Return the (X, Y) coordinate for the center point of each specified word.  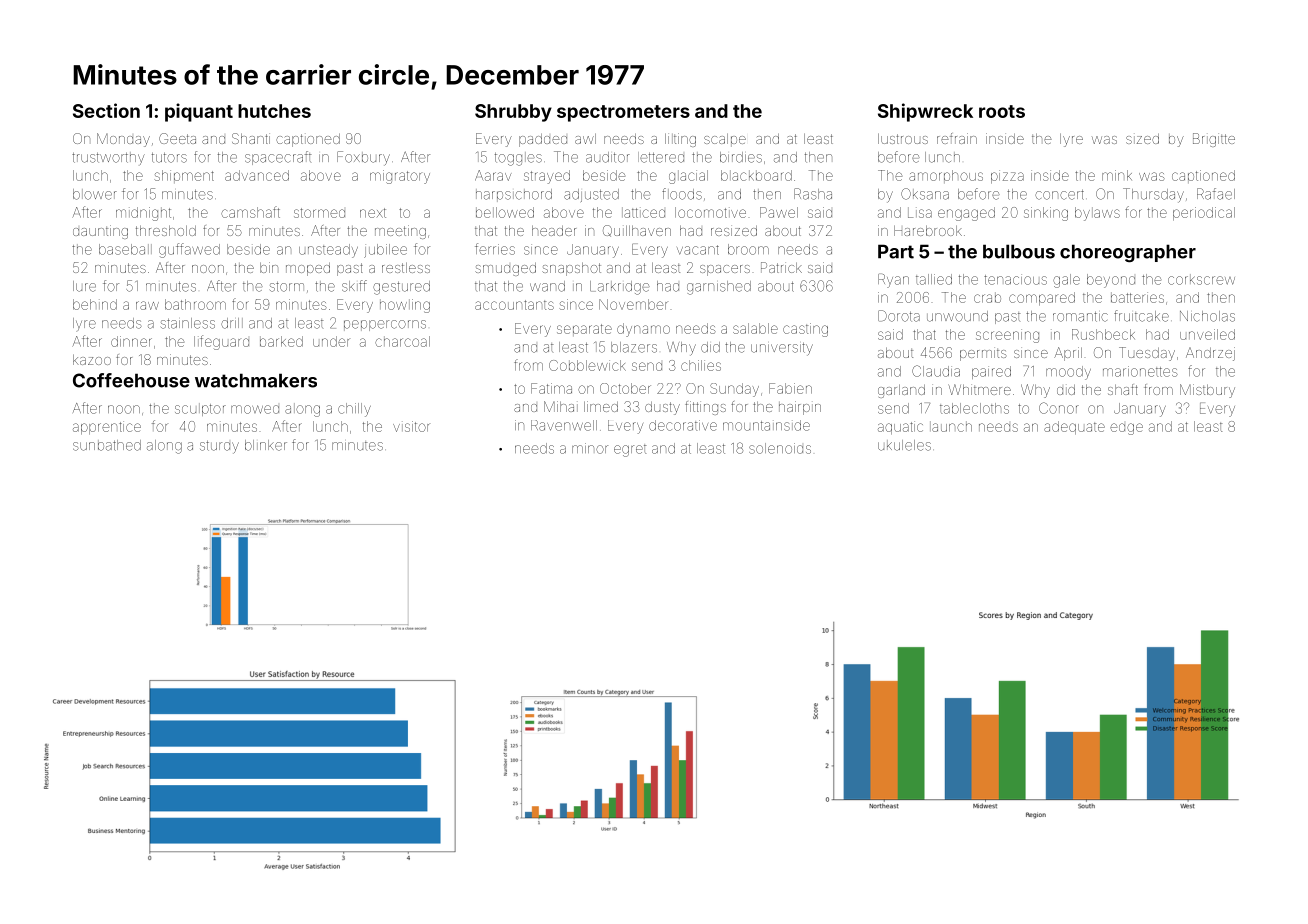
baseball (125, 249)
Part (896, 251)
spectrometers (623, 113)
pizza (1007, 177)
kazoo (92, 359)
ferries (495, 249)
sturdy (219, 447)
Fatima (551, 388)
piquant (199, 112)
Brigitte (1214, 140)
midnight (143, 214)
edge (1126, 429)
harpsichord (514, 195)
